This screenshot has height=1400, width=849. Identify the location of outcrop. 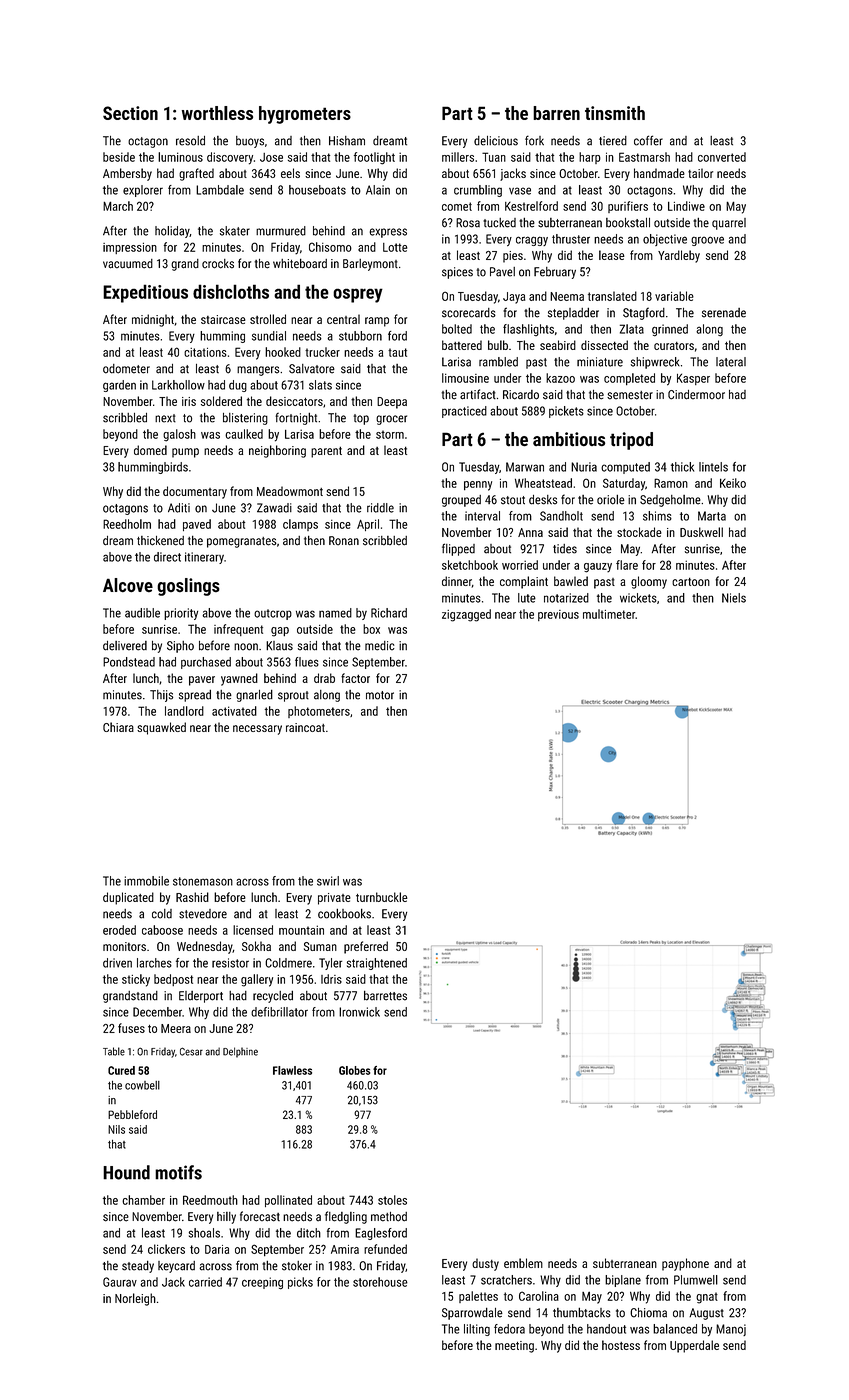
(273, 614).
